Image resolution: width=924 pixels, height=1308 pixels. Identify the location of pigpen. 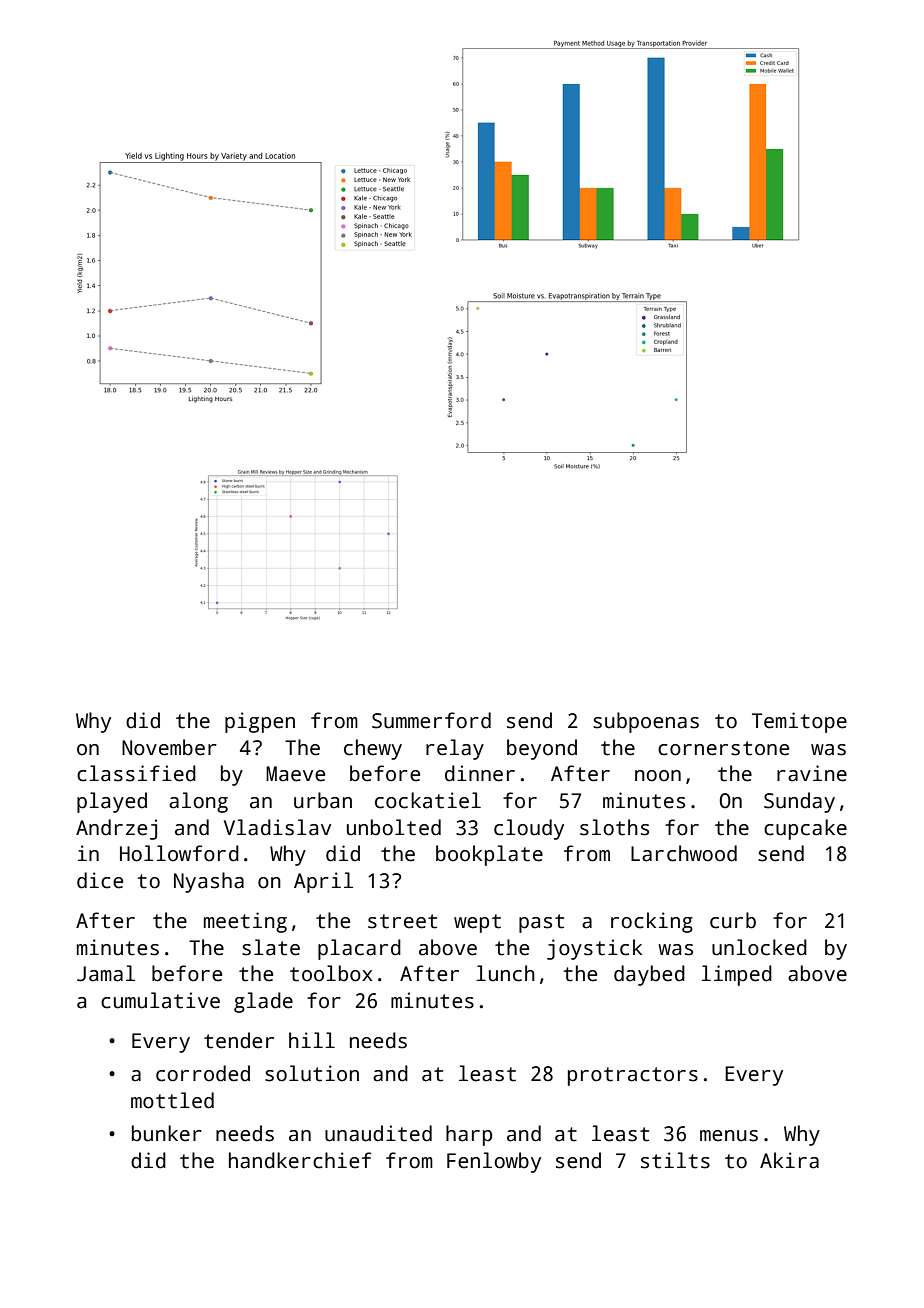
(260, 722).
